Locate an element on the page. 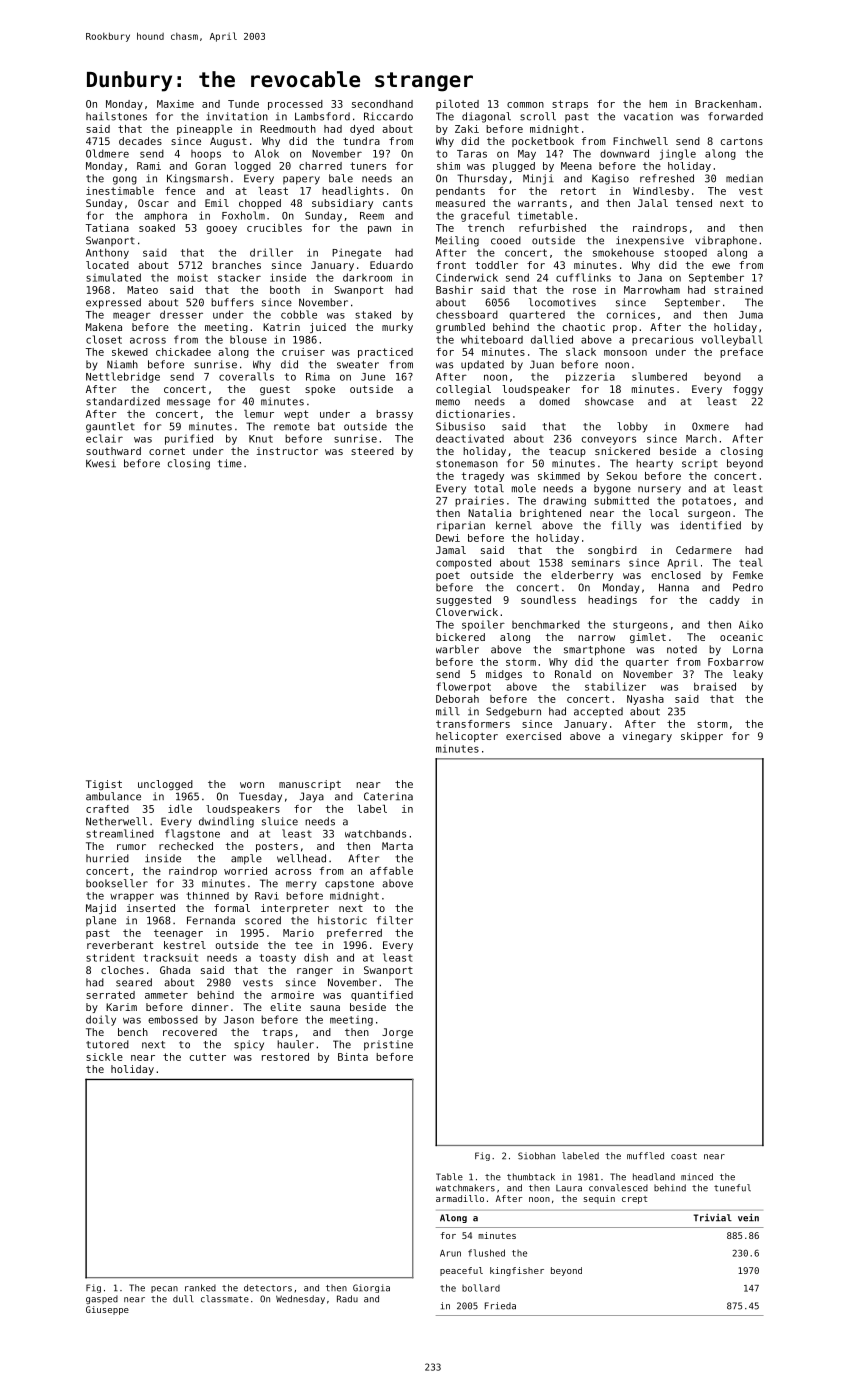 This document has height=1400, width=849. located is located at coordinates (107, 265).
